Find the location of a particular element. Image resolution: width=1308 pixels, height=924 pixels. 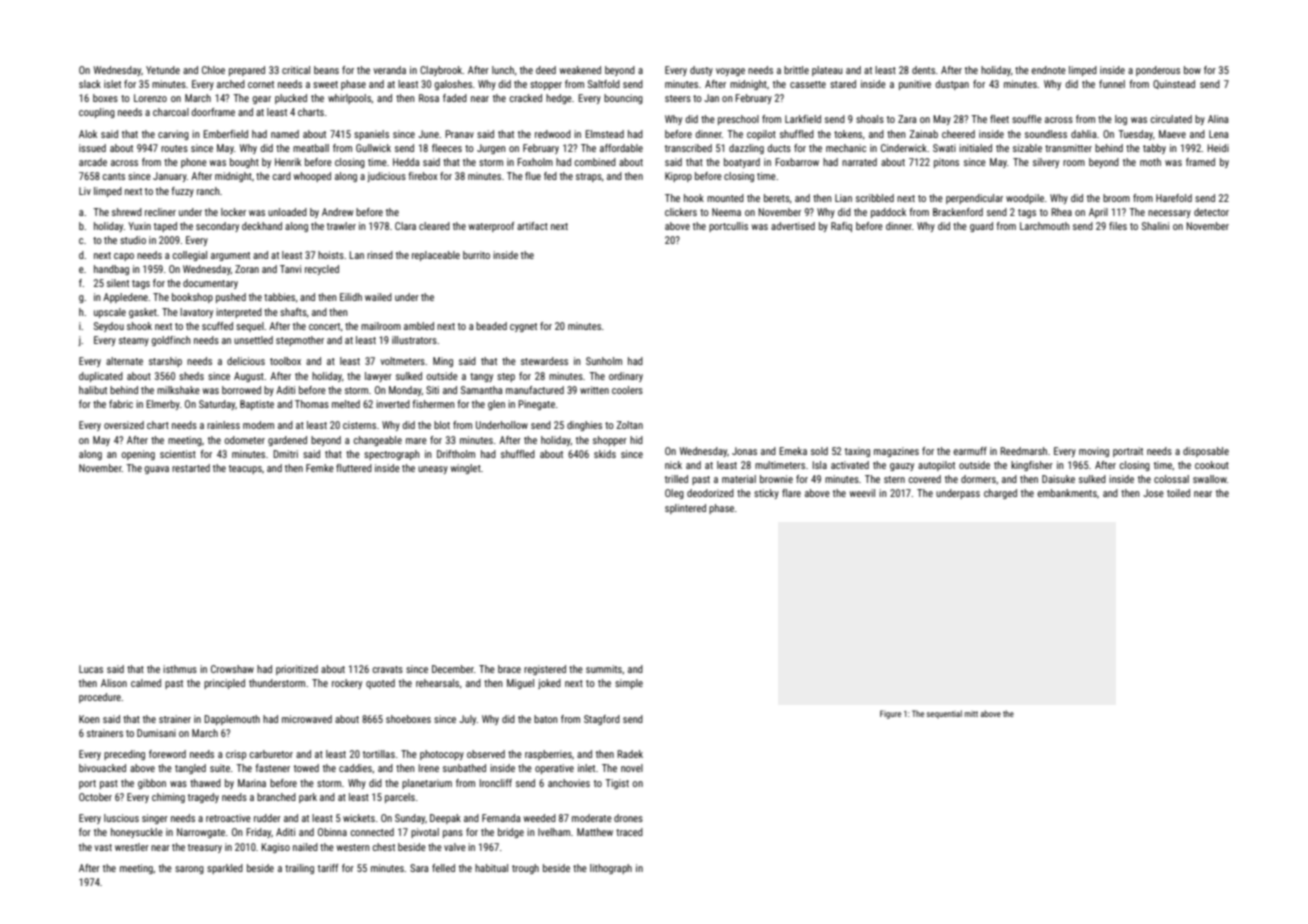

Miguel is located at coordinates (520, 684).
